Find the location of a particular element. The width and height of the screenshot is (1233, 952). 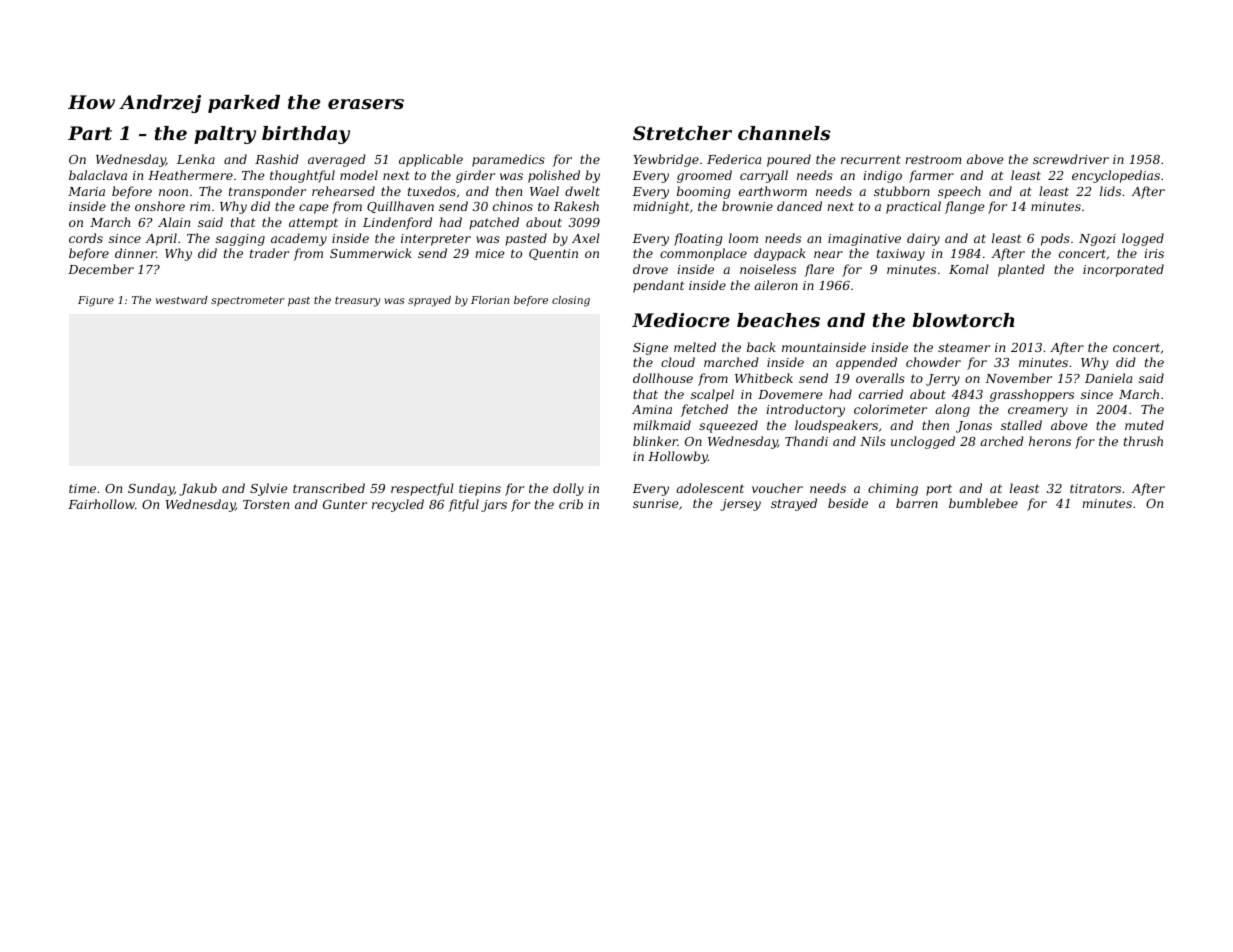

Jerry is located at coordinates (943, 380).
